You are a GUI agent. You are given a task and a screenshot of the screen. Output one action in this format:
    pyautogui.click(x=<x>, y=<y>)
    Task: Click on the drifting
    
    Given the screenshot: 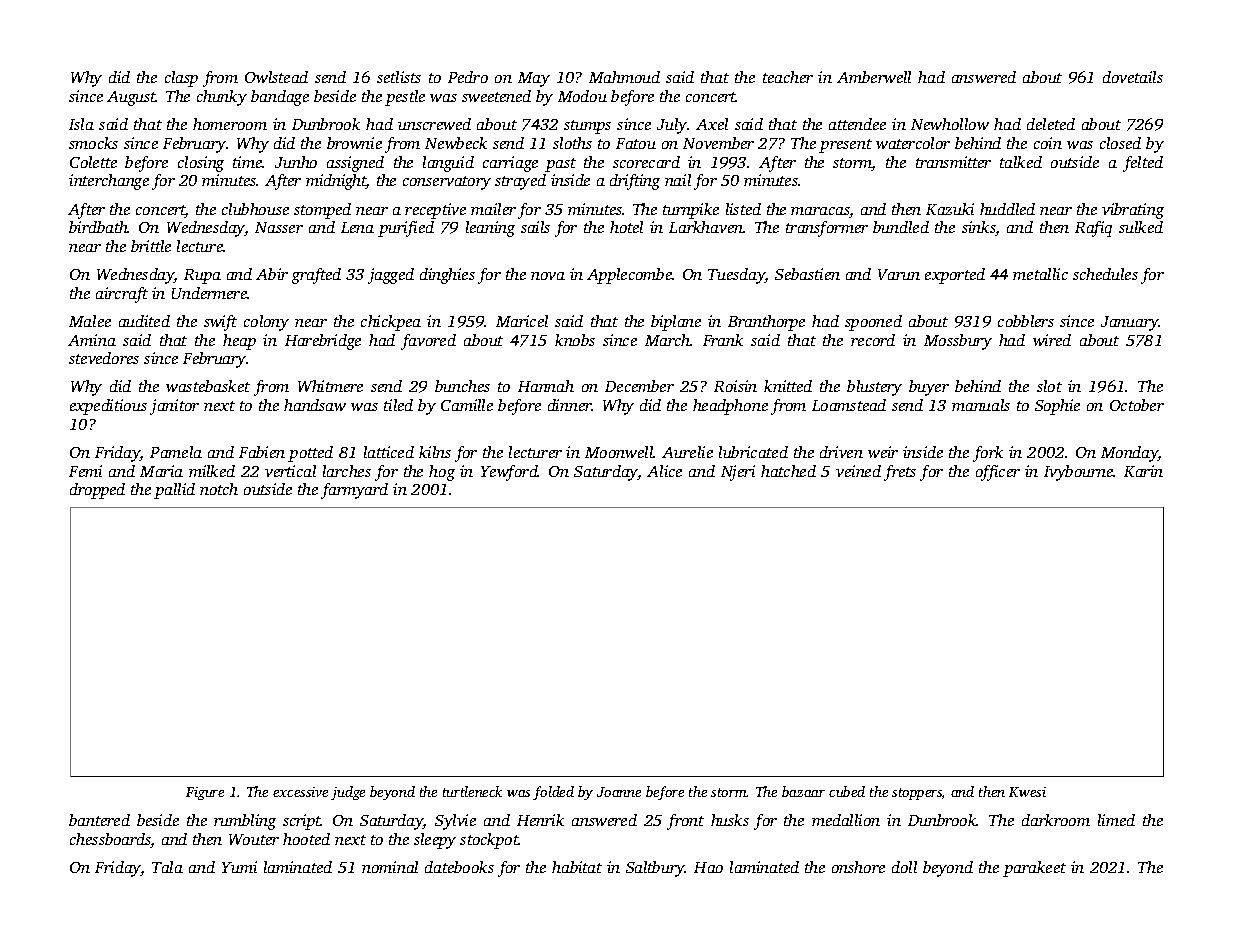 What is the action you would take?
    pyautogui.click(x=635, y=182)
